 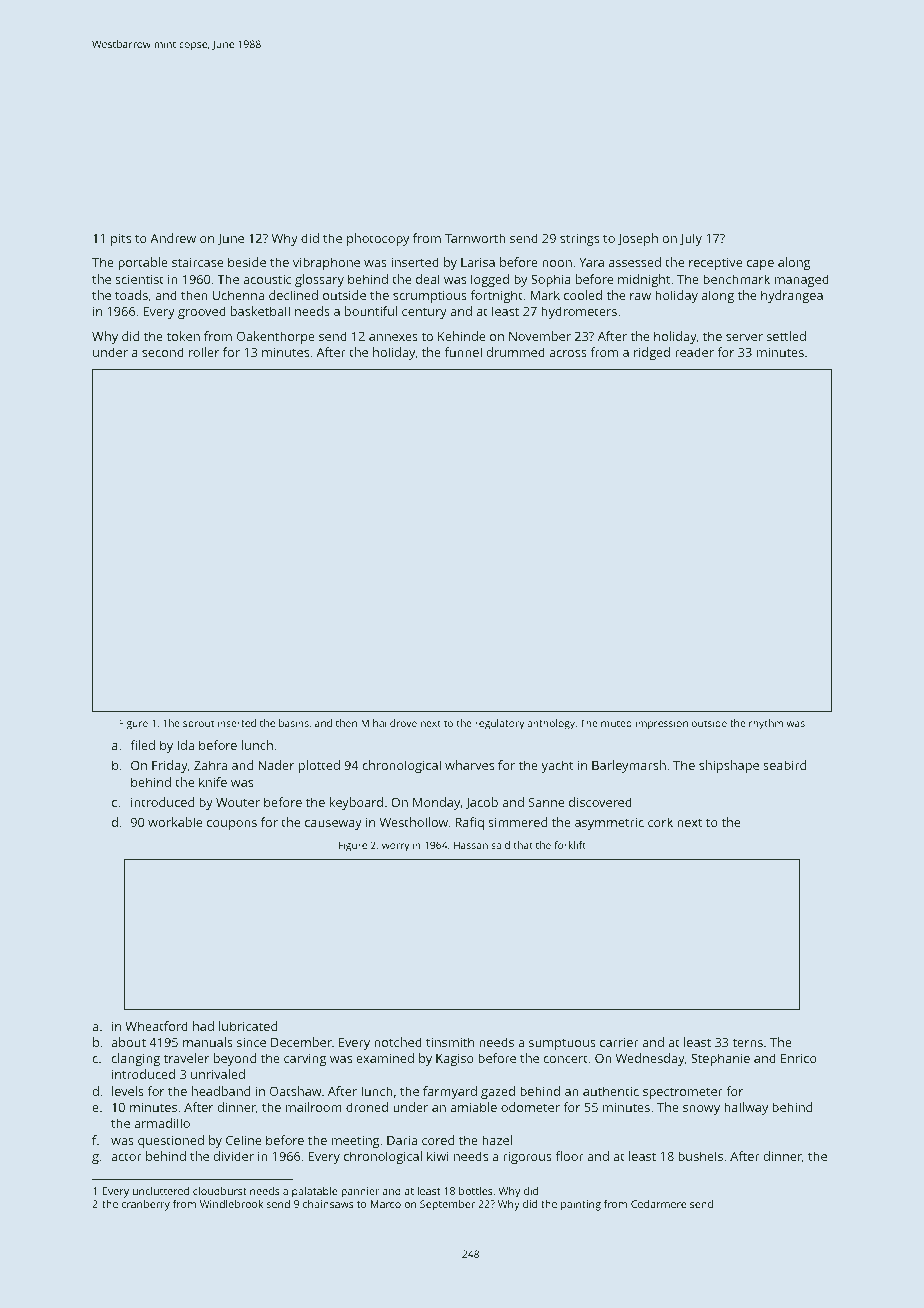 I want to click on terns, so click(x=748, y=1042).
